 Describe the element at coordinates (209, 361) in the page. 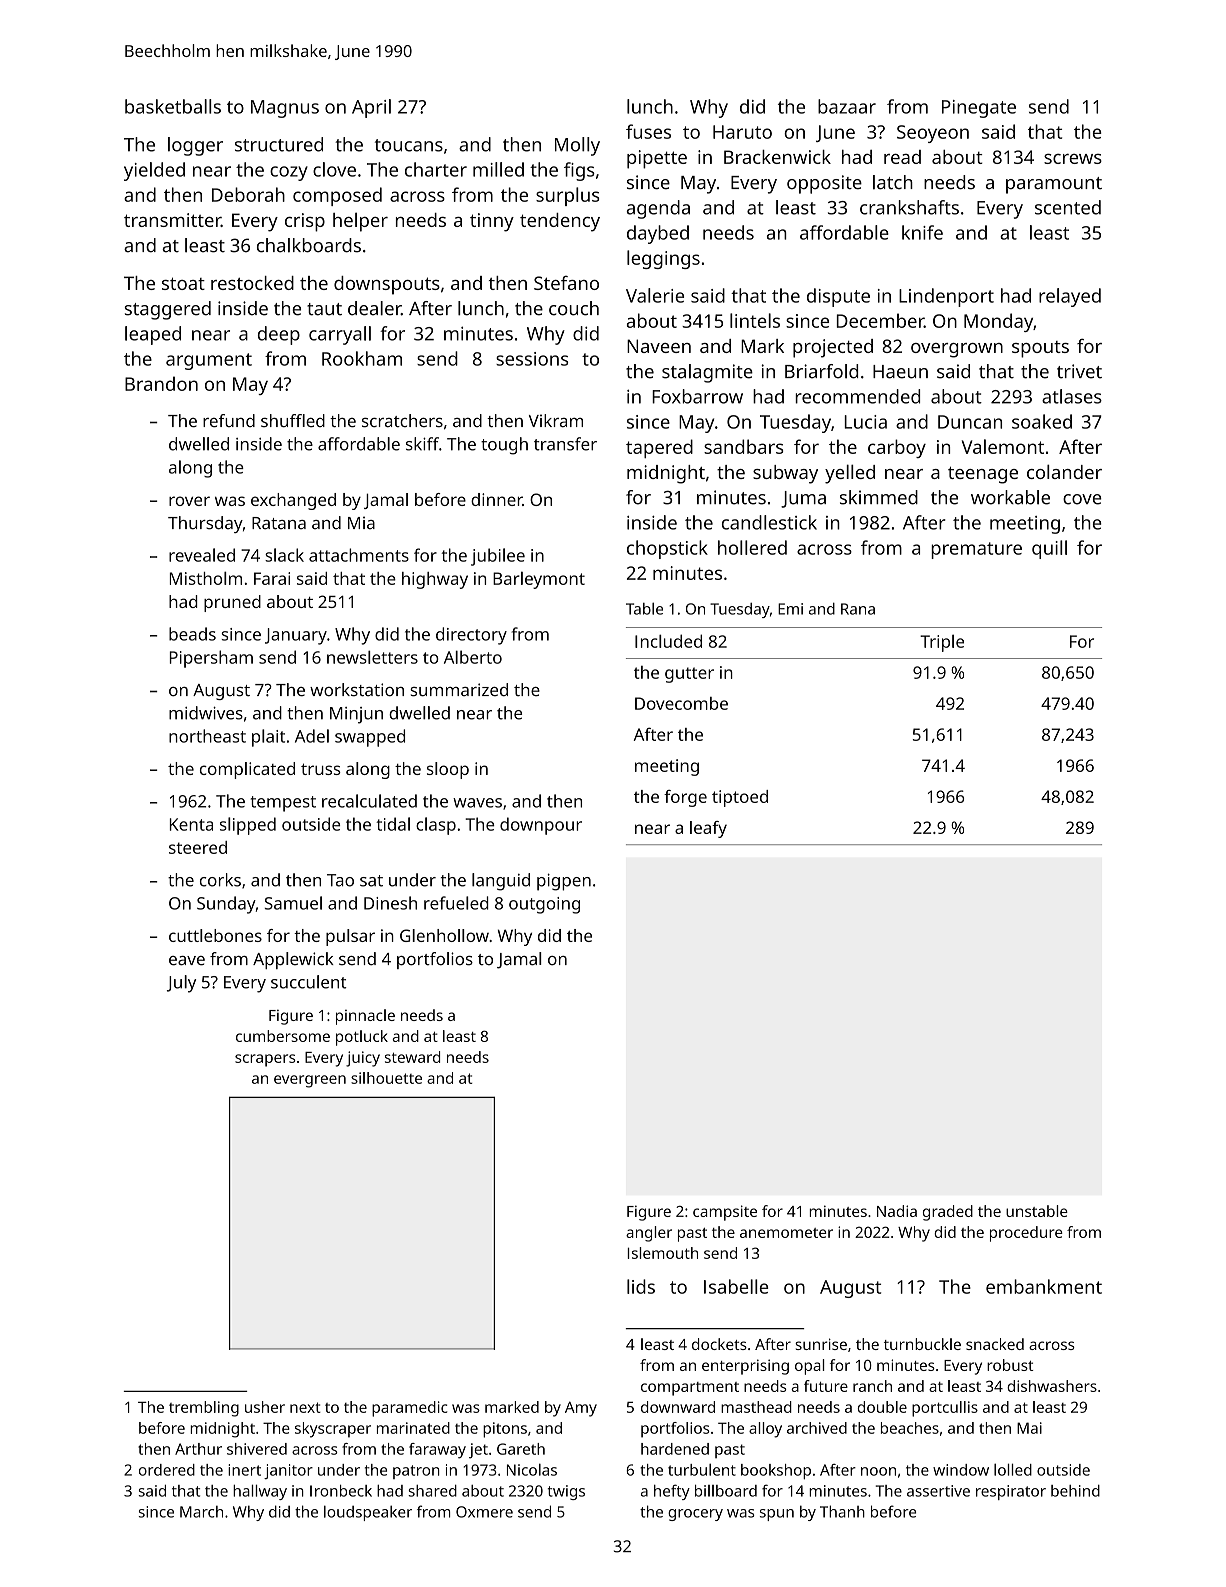

I see `argument` at that location.
